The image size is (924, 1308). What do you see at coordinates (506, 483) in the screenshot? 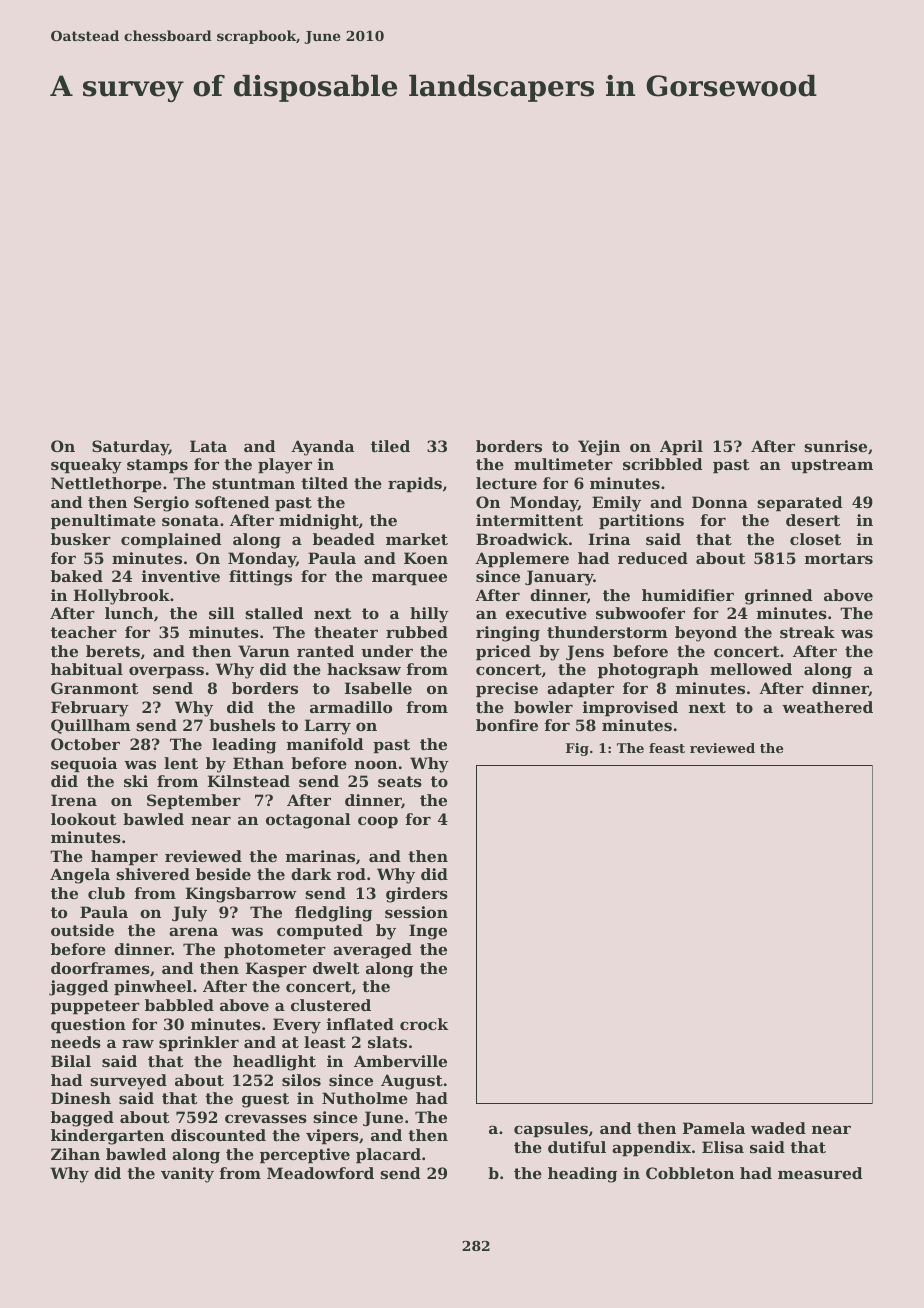
I see `lecture` at bounding box center [506, 483].
